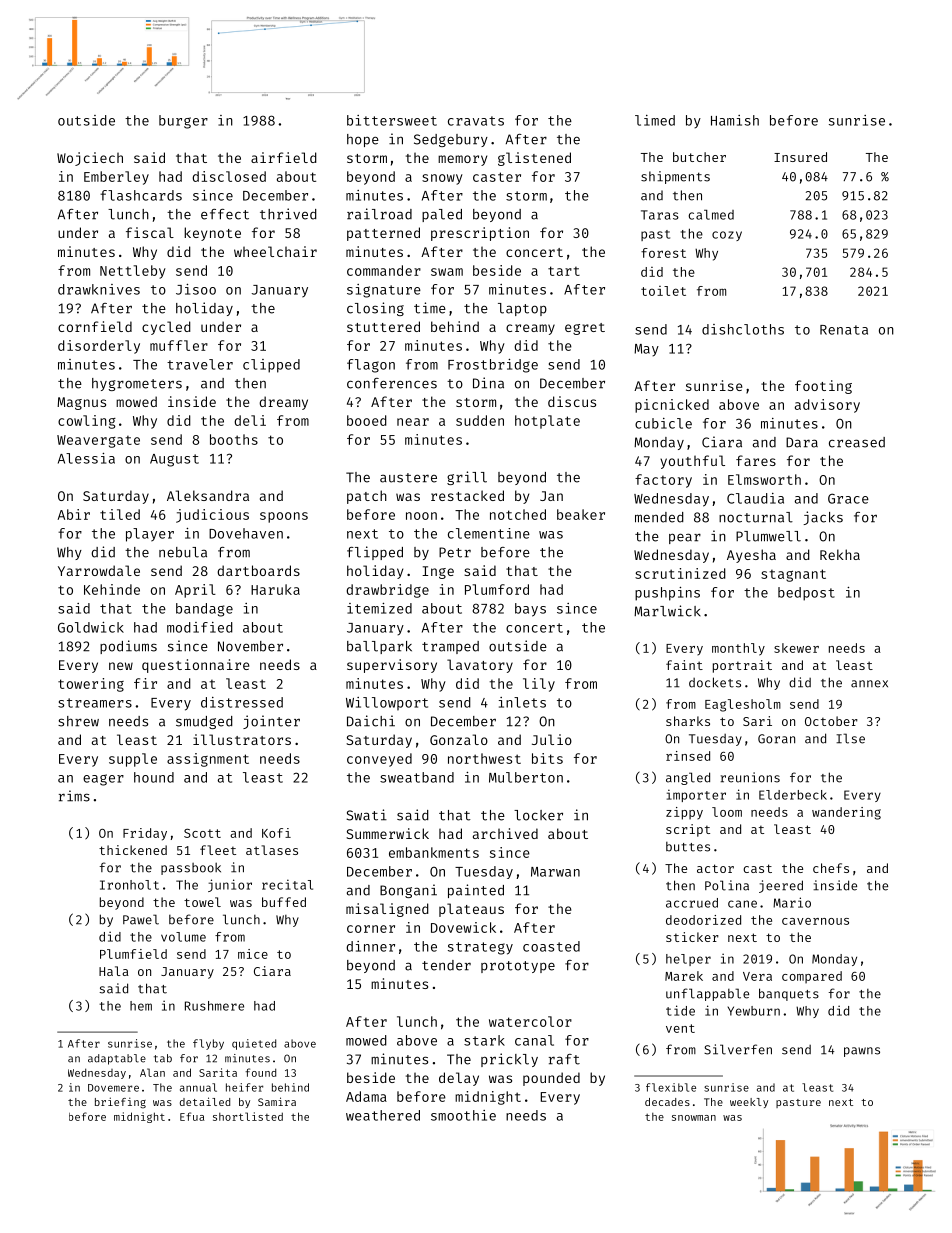  Describe the element at coordinates (484, 758) in the page. I see `northwest` at that location.
